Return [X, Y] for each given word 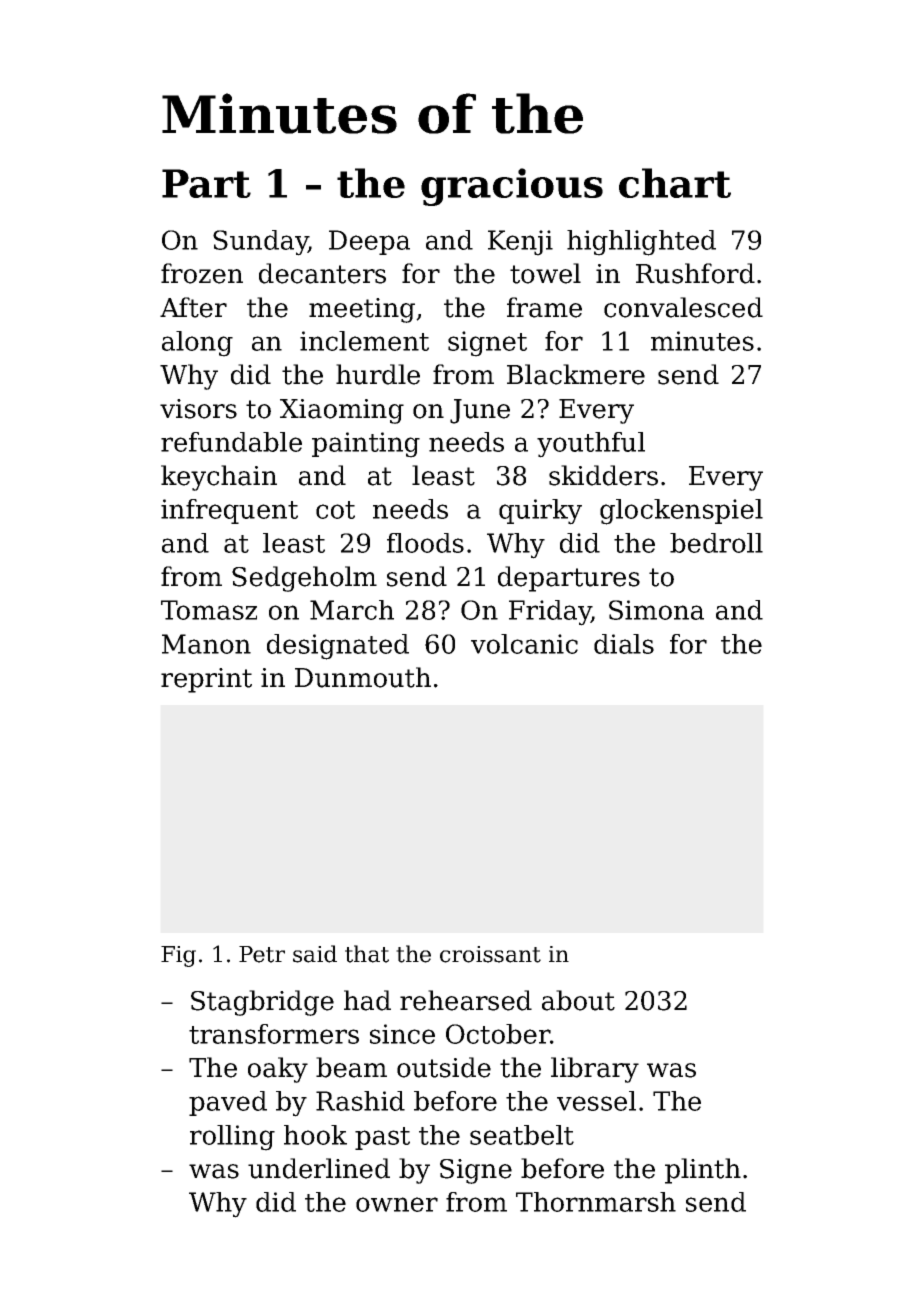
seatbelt [522, 1135]
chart [675, 183]
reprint [206, 680]
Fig [178, 956]
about [578, 1000]
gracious [512, 187]
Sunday [260, 243]
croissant [490, 954]
